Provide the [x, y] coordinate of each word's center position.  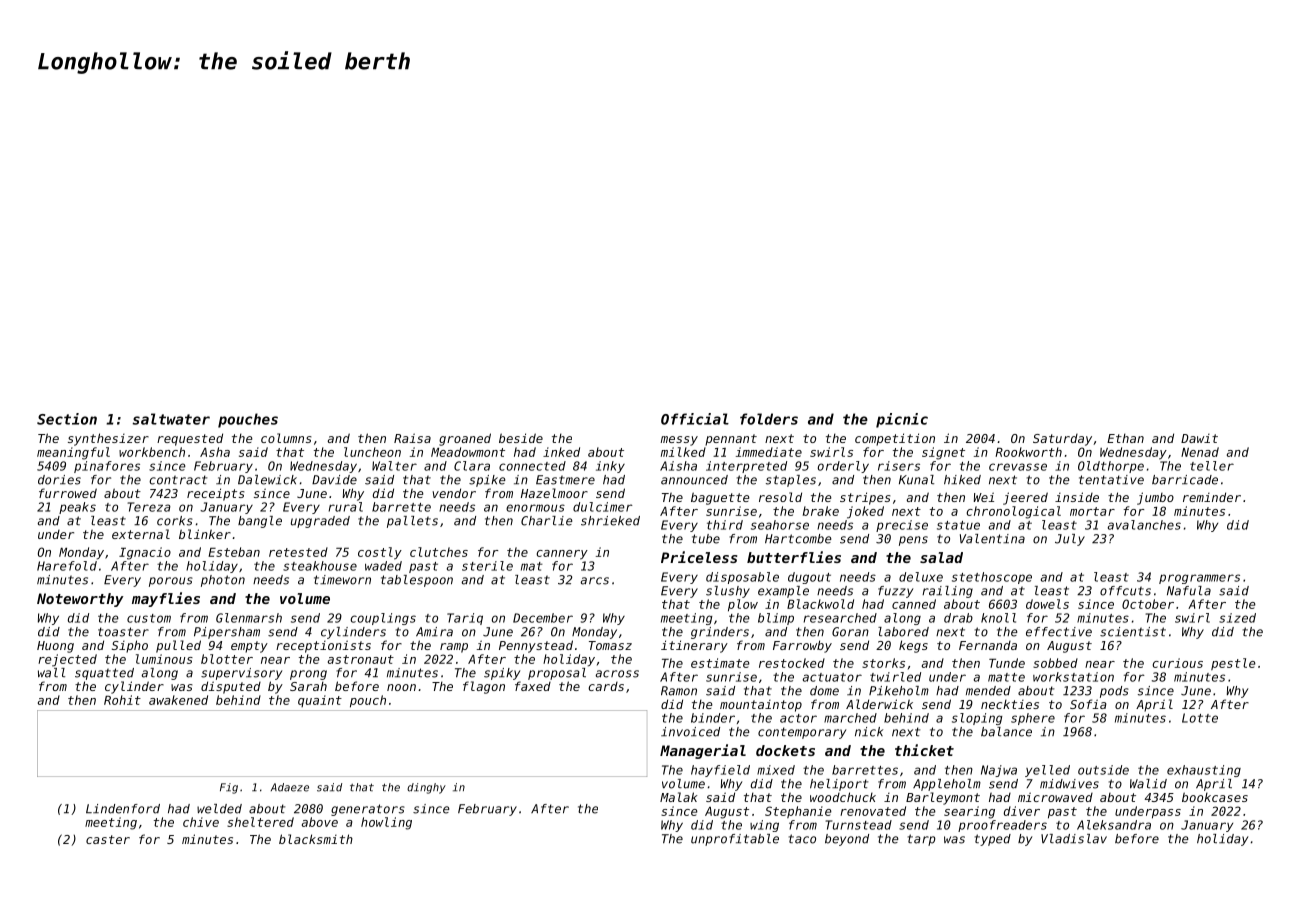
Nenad [1200, 452]
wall [51, 673]
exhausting [1204, 771]
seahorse [780, 525]
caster [108, 839]
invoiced [690, 732]
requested [190, 439]
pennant [731, 440]
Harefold [67, 566]
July [1070, 540]
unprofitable [735, 840]
